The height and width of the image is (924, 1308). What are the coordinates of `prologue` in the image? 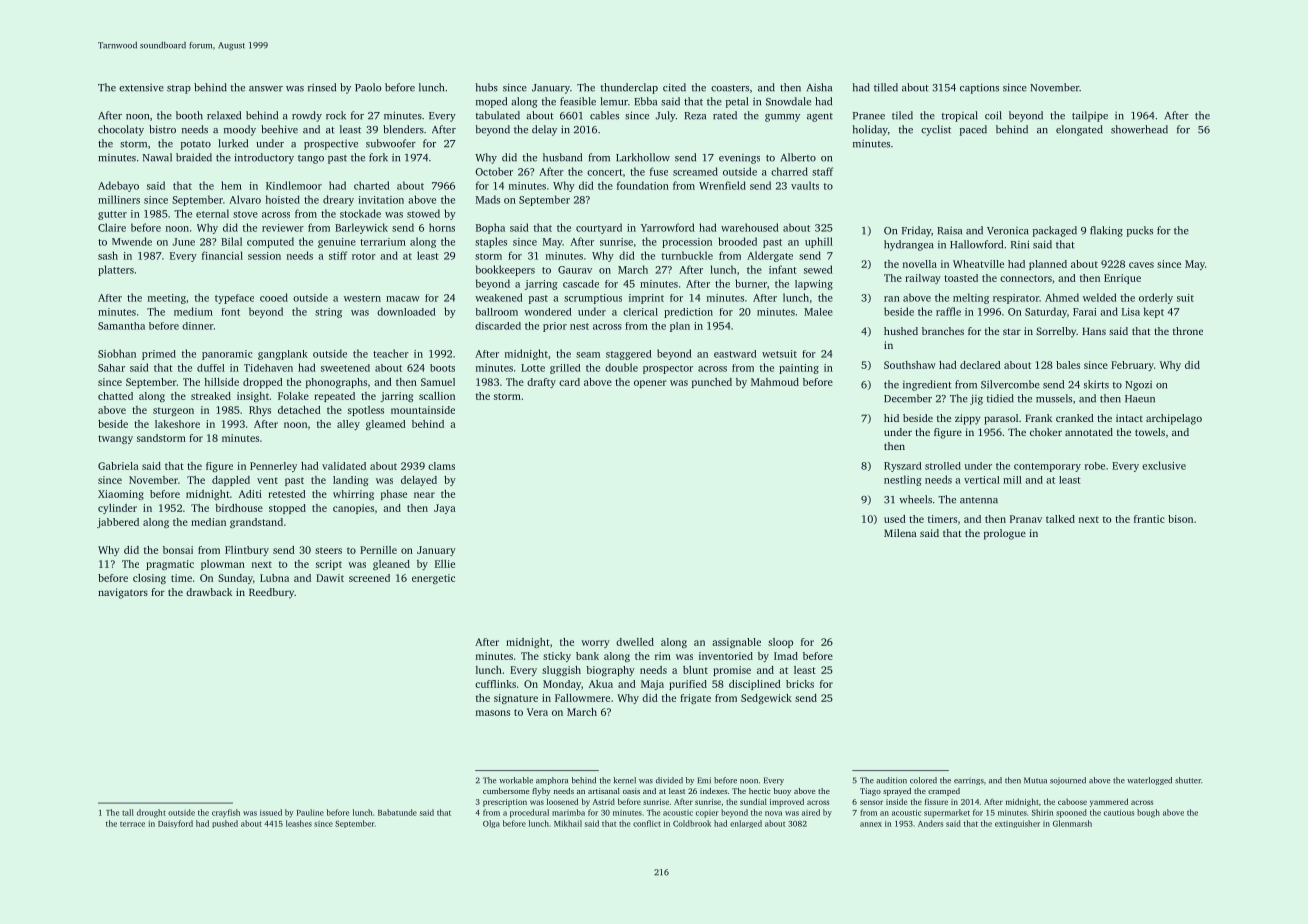 It's located at (1005, 534).
